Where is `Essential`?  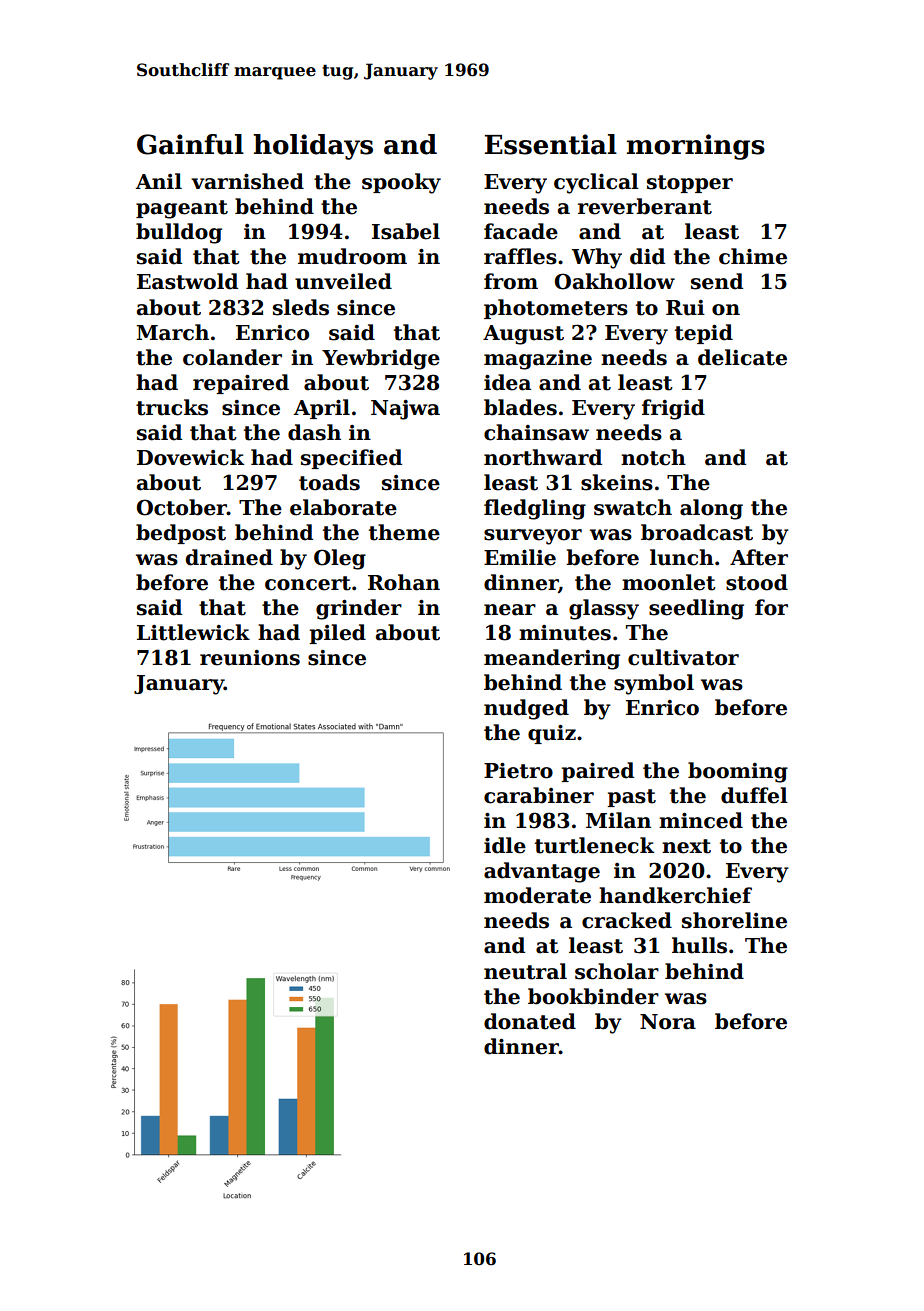
Essential is located at coordinates (551, 144).
